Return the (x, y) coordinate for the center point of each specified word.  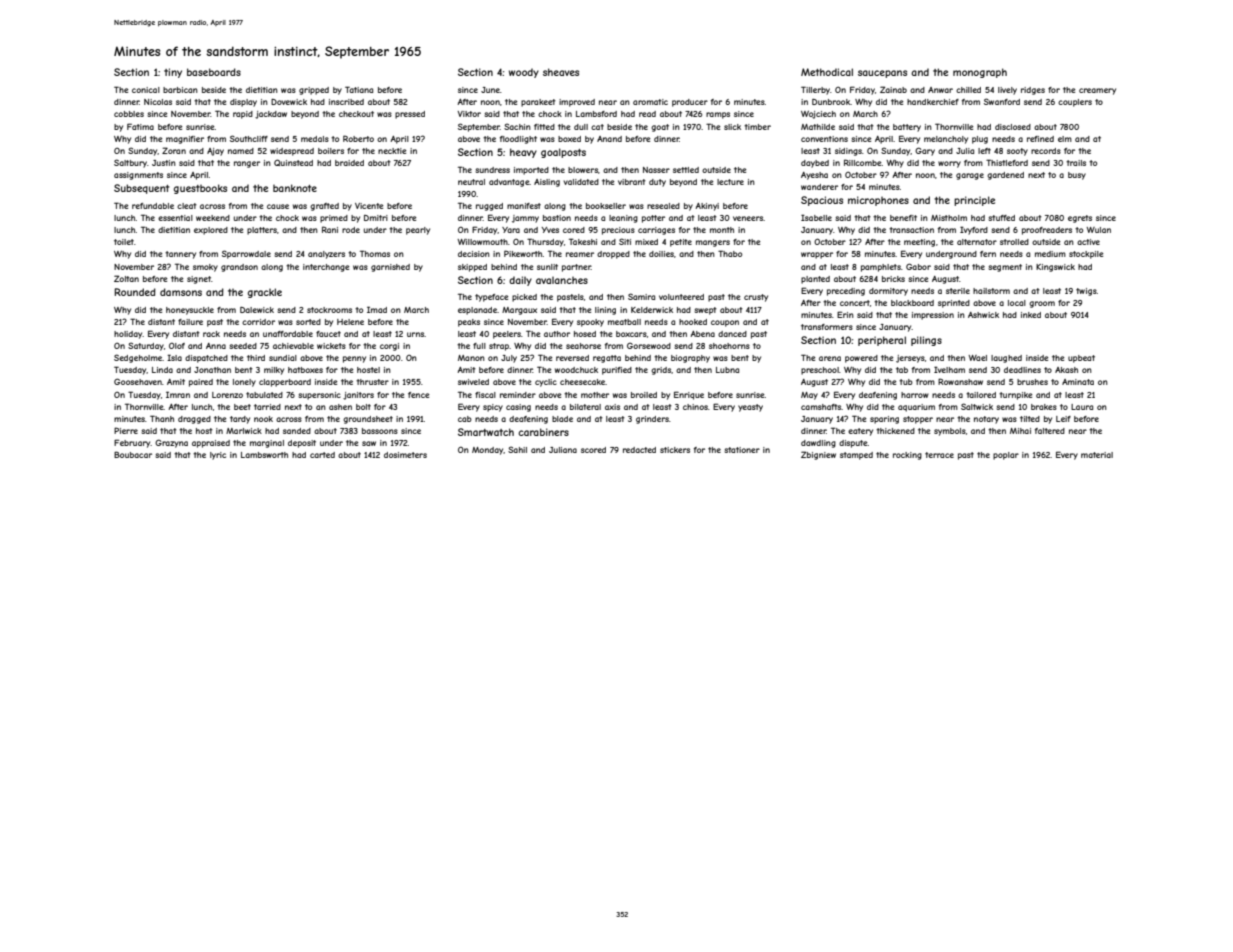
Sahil (517, 449)
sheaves (561, 72)
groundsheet (368, 420)
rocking (907, 456)
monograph (980, 73)
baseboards (214, 72)
